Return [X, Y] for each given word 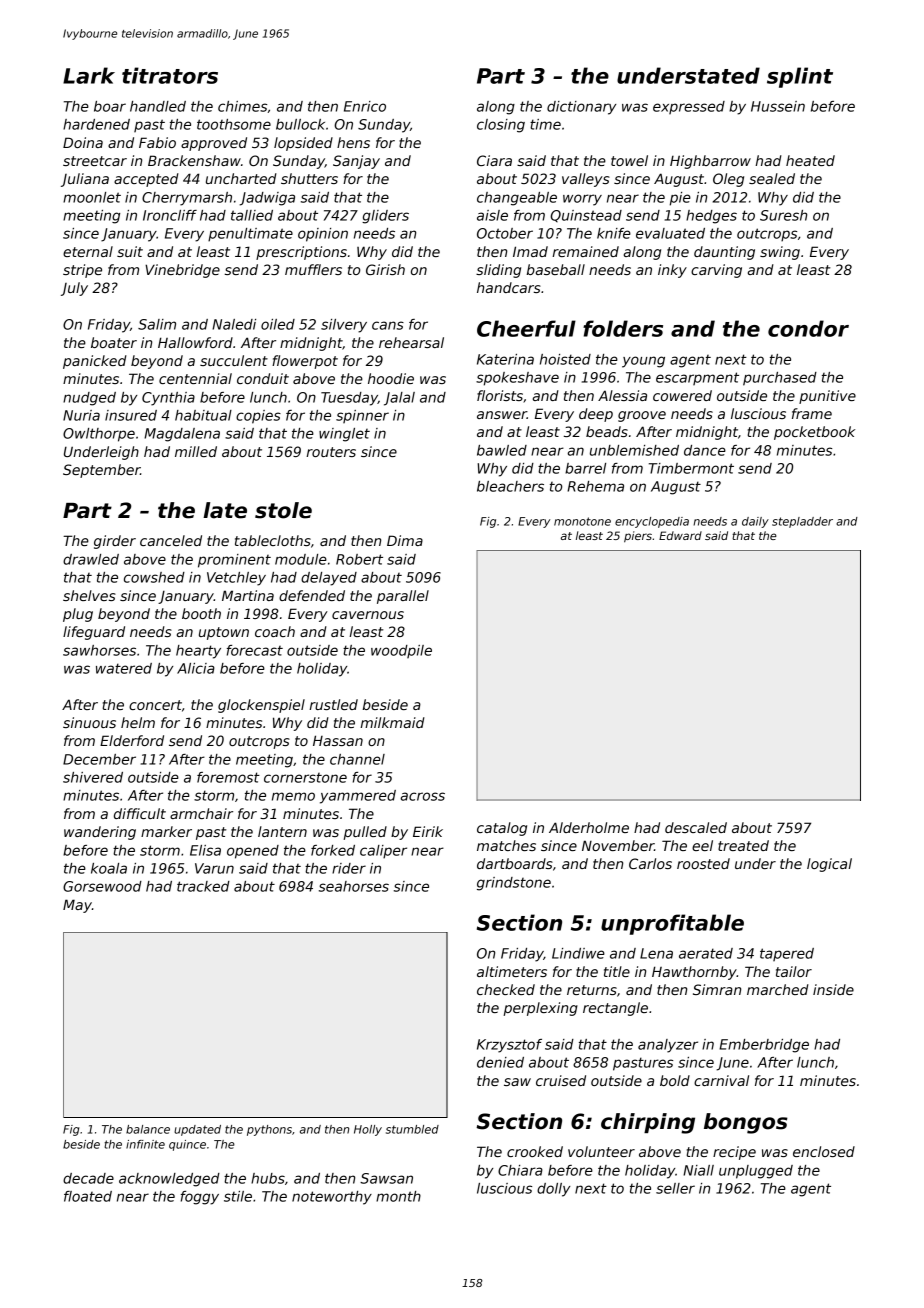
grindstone [514, 884]
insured [131, 415]
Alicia [196, 668]
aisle [492, 215]
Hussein [778, 106]
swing [780, 253]
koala [109, 868]
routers [331, 452]
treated [743, 845]
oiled [278, 324]
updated [197, 1130]
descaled [696, 827]
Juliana [85, 180]
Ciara [494, 160]
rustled [333, 704]
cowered [682, 395]
